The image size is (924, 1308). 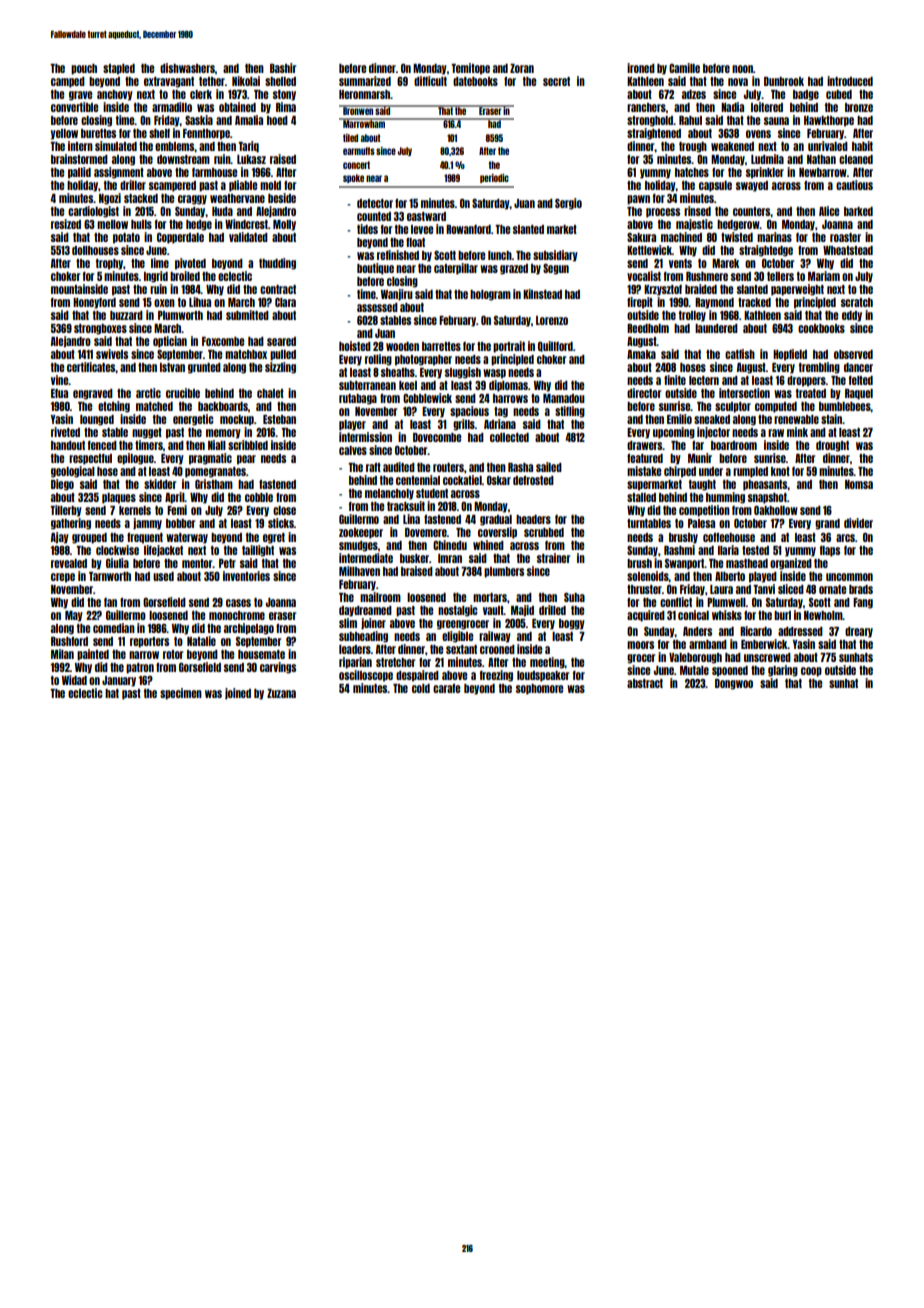 What do you see at coordinates (500, 255) in the screenshot?
I see `lunch` at bounding box center [500, 255].
